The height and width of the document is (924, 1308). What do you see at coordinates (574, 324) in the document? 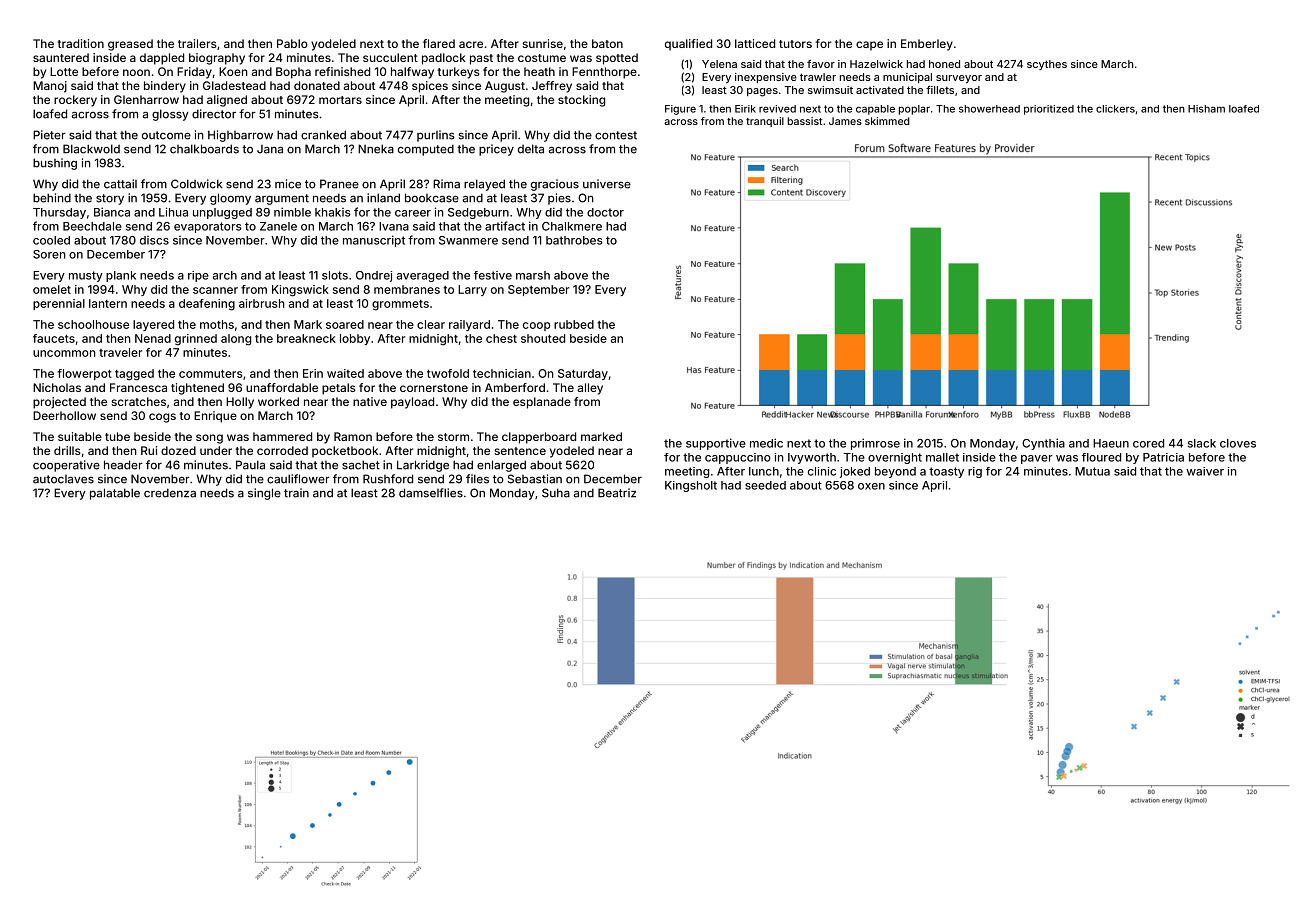
I see `rubbed` at bounding box center [574, 324].
